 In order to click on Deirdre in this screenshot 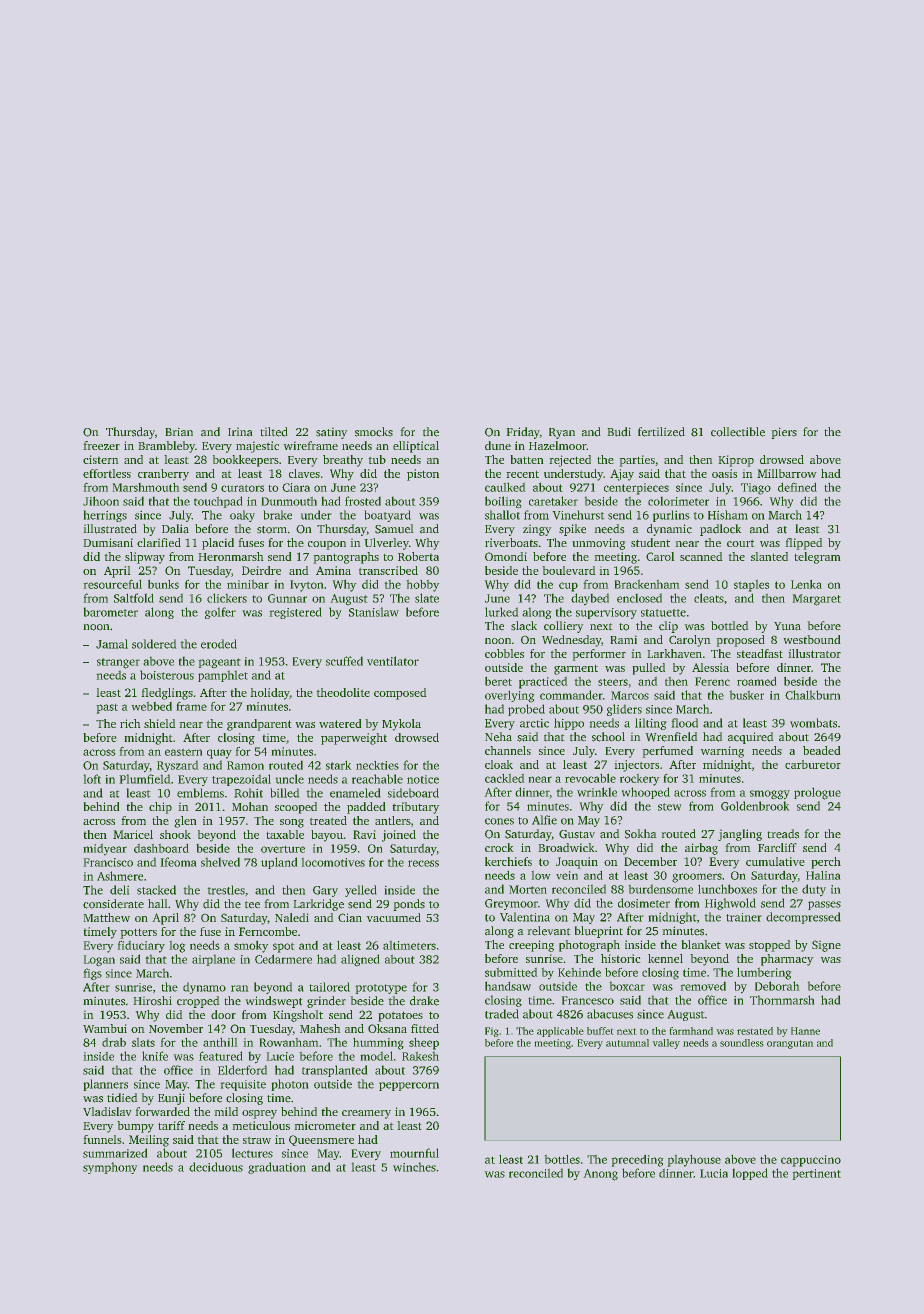, I will do `click(261, 570)`.
